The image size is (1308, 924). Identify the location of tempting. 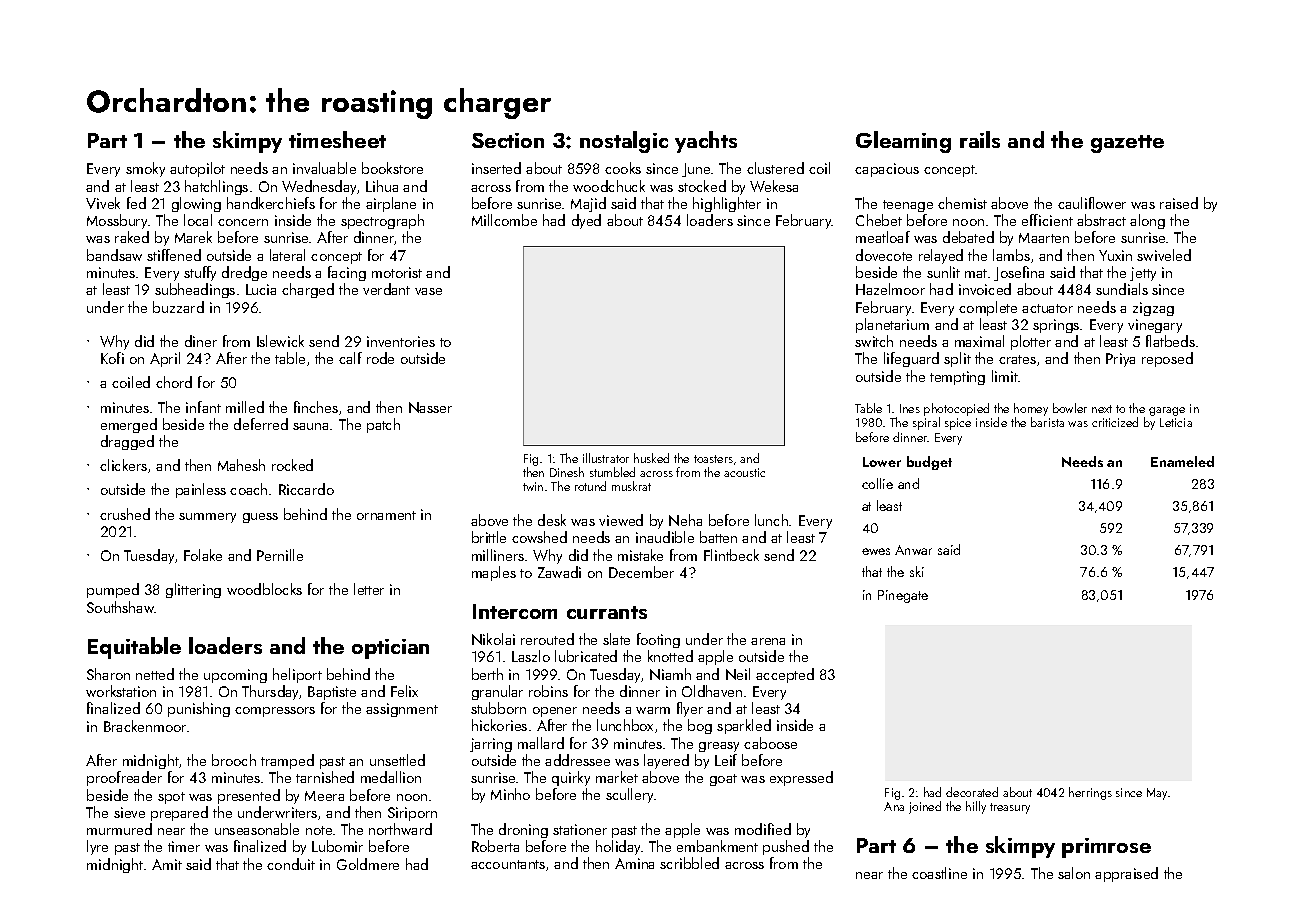
(957, 378).
